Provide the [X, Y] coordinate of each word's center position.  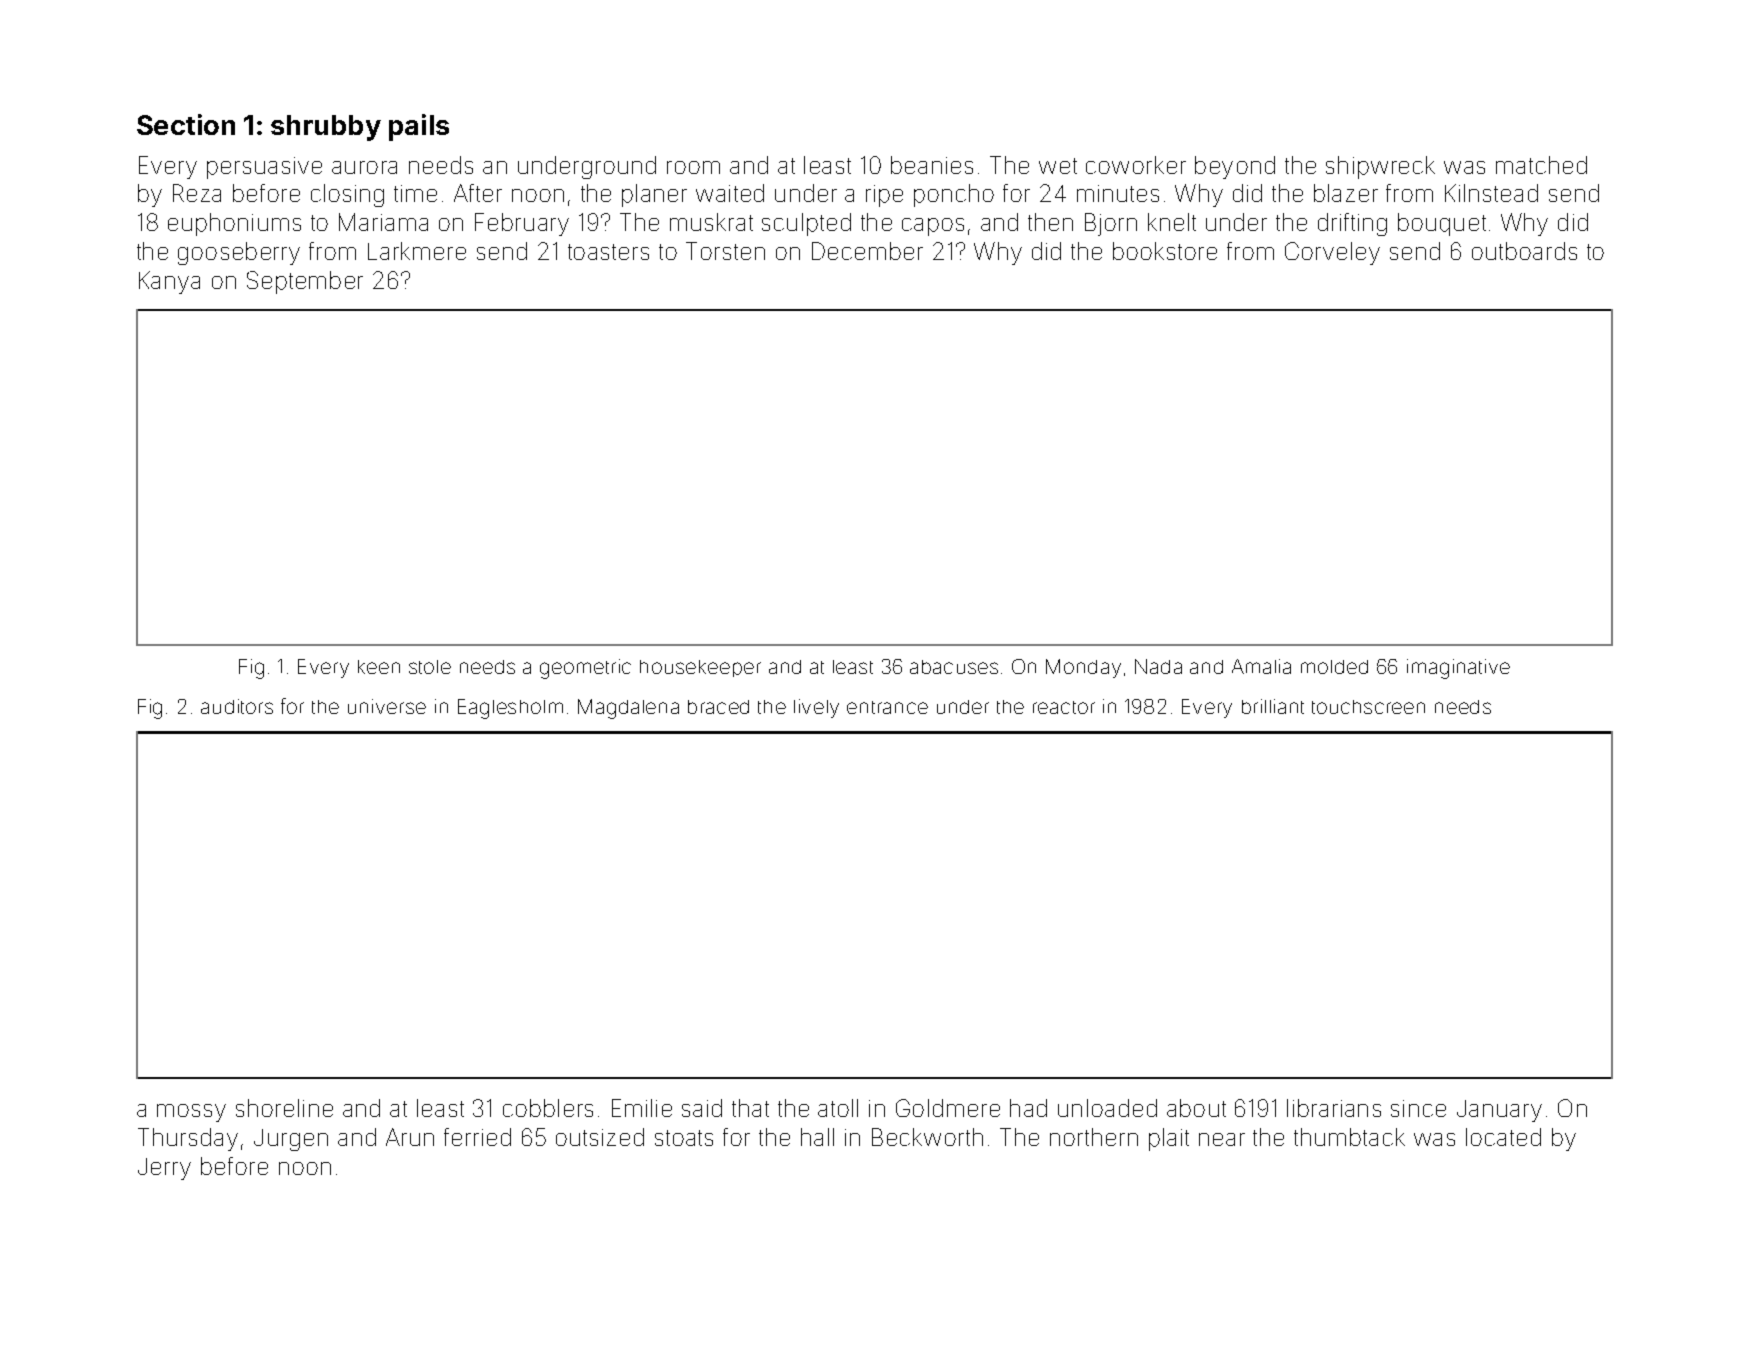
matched [1541, 165]
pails [419, 127]
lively [816, 708]
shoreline [284, 1108]
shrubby [326, 128]
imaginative [1458, 669]
